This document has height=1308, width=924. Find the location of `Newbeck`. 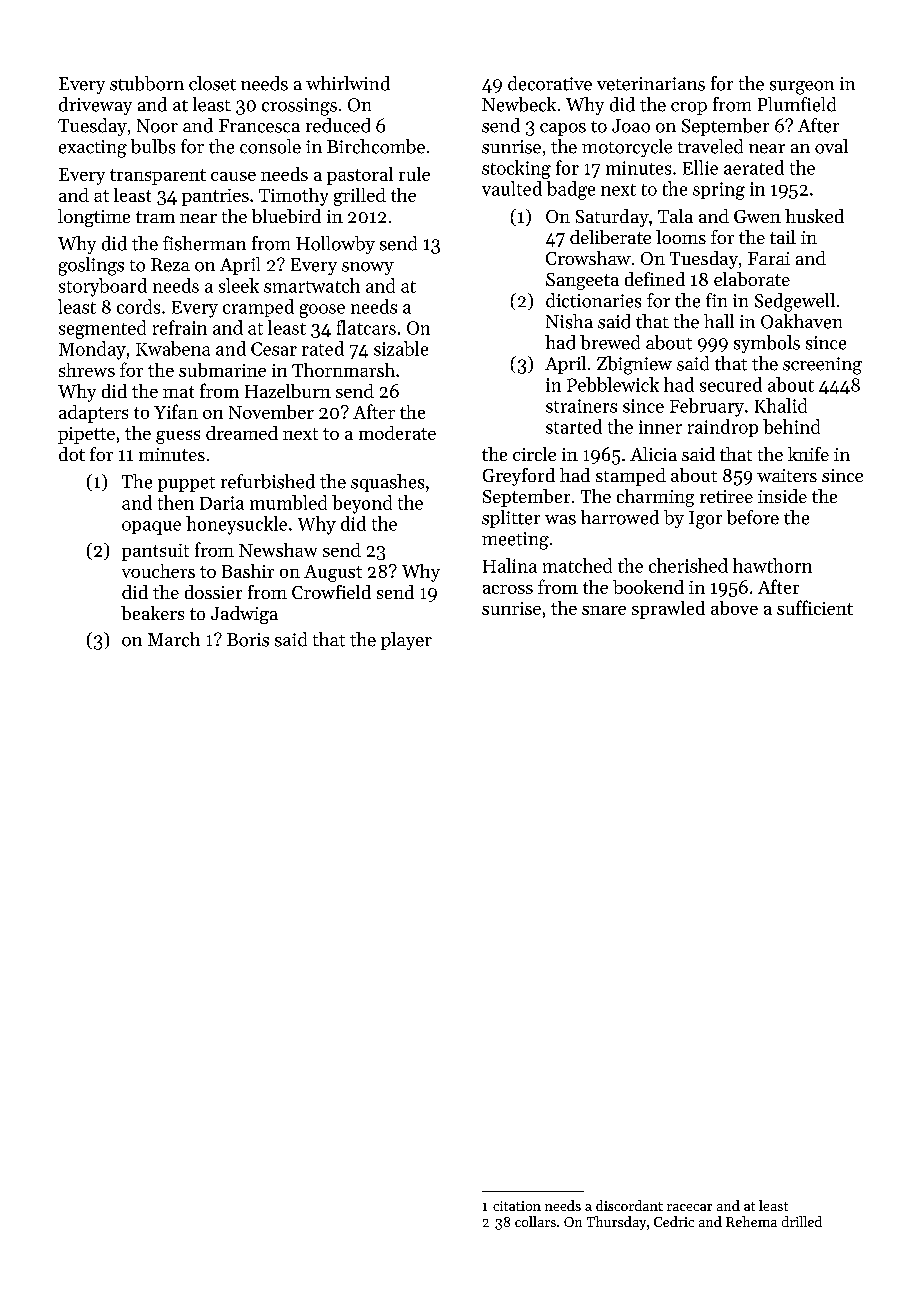

Newbeck is located at coordinates (519, 104).
